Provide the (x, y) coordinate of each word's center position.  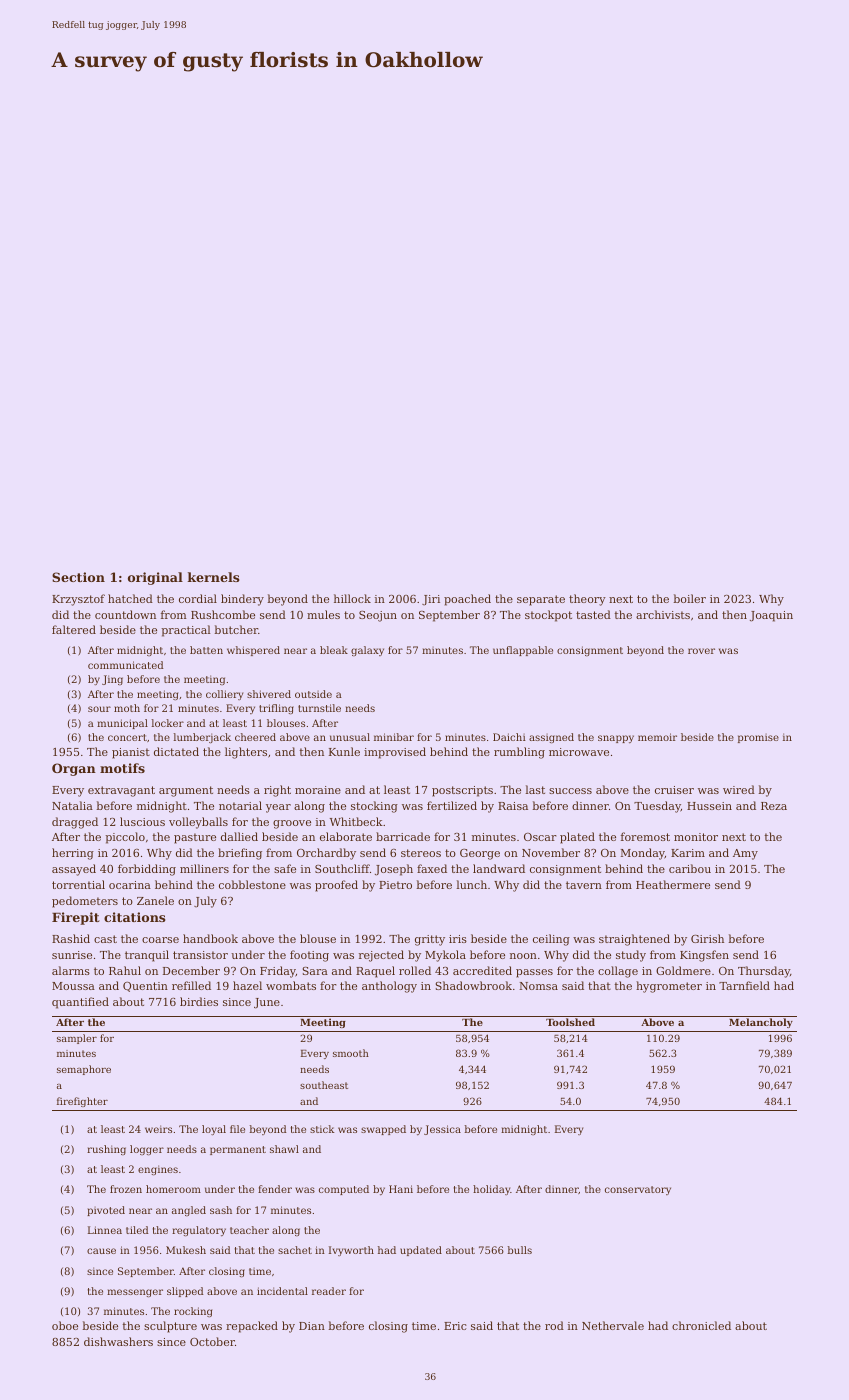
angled (189, 1211)
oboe (65, 1325)
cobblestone (252, 884)
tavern (584, 885)
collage (618, 972)
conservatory (638, 1190)
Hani (401, 1189)
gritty (430, 940)
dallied (239, 836)
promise (758, 738)
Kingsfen (704, 956)
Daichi (509, 737)
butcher (236, 629)
